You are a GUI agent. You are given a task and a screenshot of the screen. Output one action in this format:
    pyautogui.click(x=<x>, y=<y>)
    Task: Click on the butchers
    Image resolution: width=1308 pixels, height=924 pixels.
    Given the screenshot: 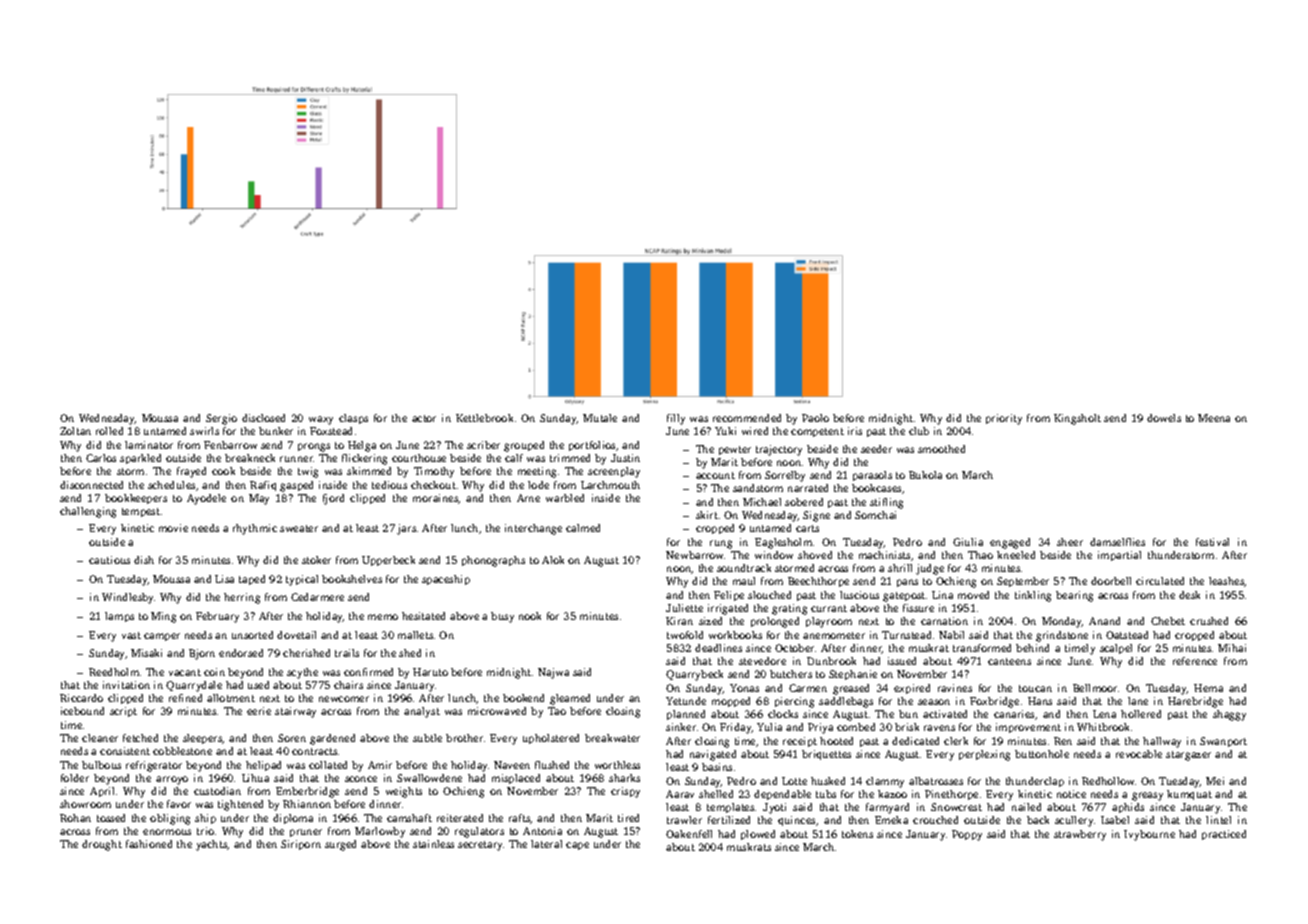 What is the action you would take?
    pyautogui.click(x=791, y=674)
